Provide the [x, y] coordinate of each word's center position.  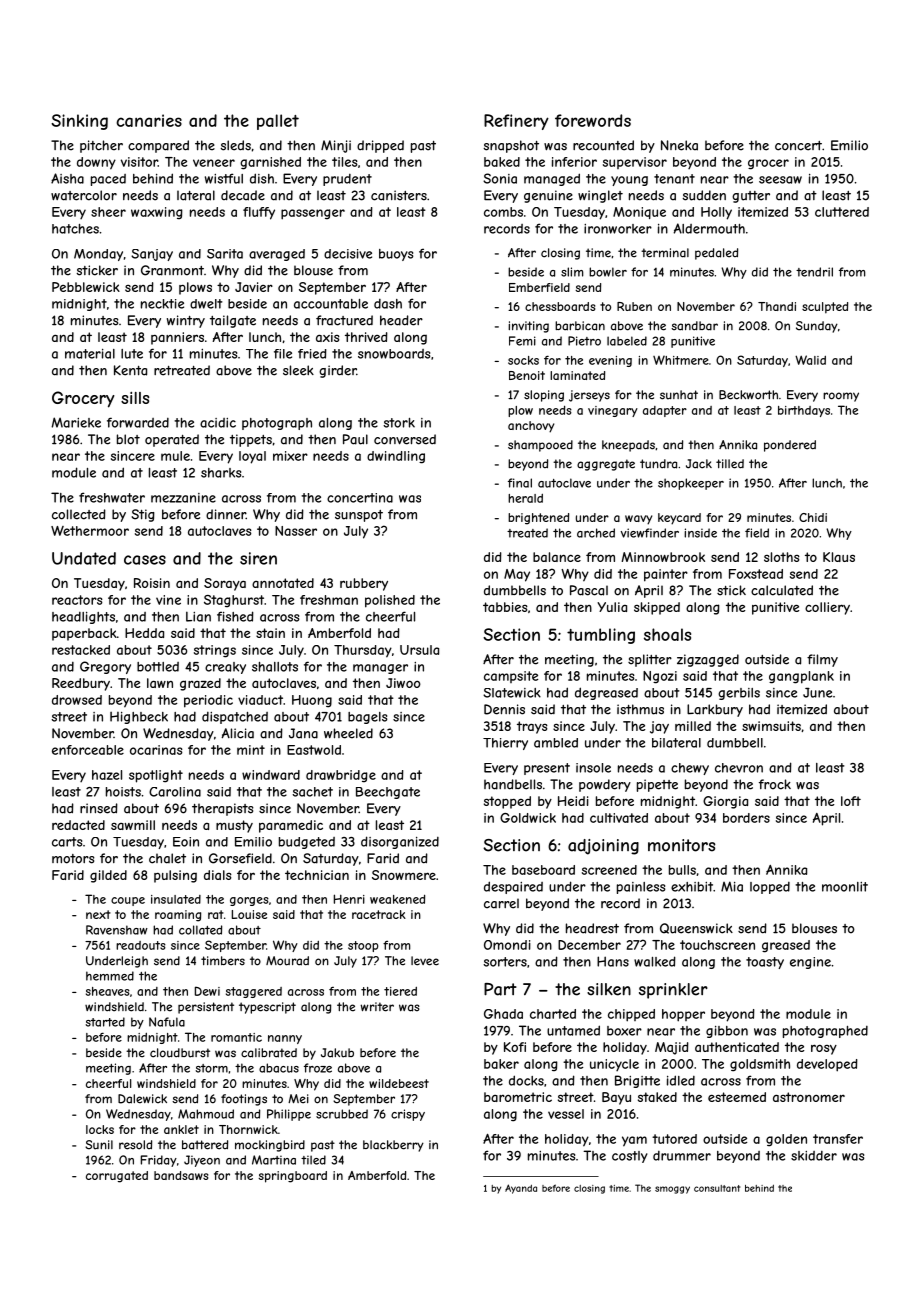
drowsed [77, 700]
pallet [278, 122]
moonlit [845, 887]
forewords [593, 120]
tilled [730, 464]
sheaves [108, 991]
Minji [336, 146]
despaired [513, 887]
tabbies [505, 607]
